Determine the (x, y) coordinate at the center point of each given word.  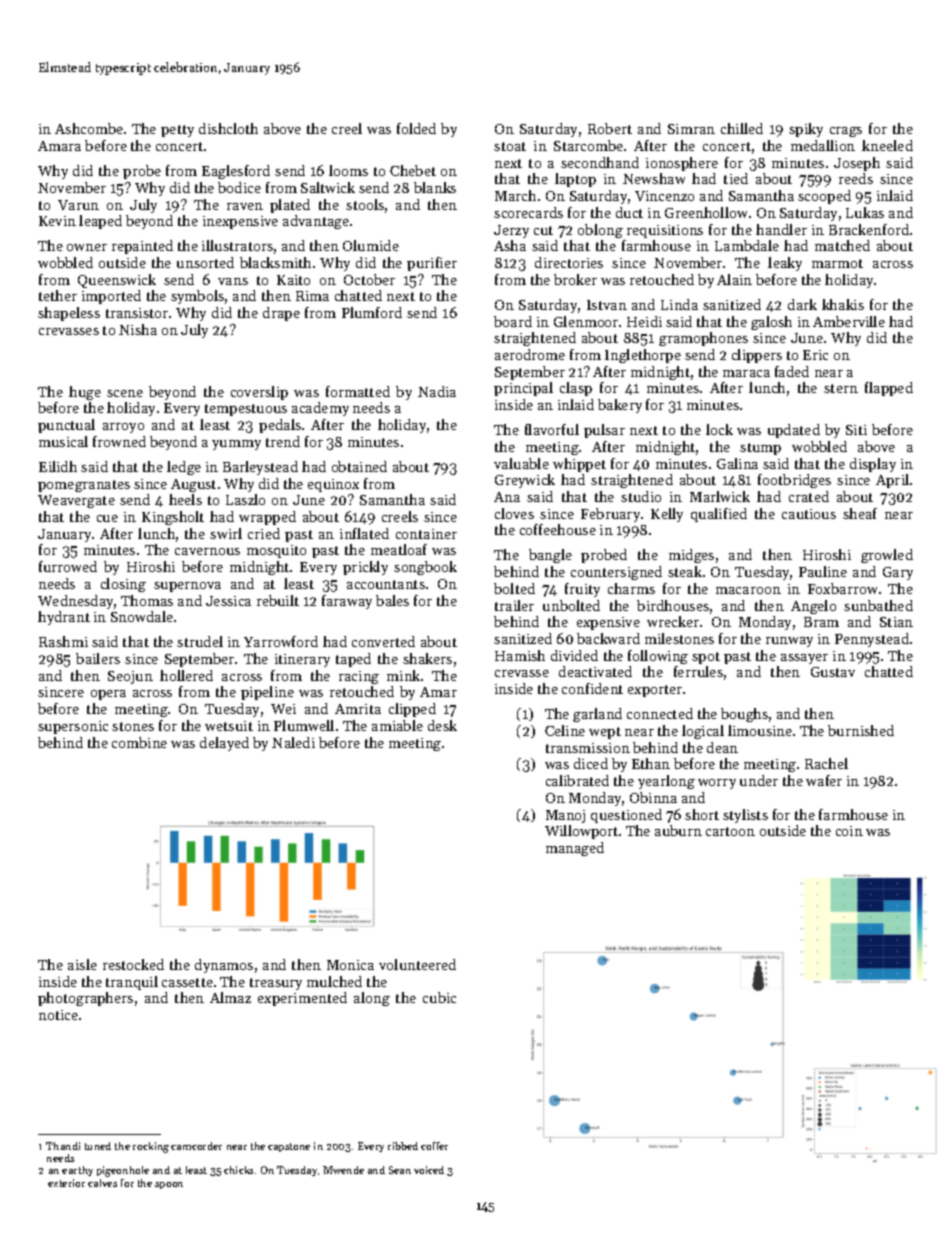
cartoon (730, 831)
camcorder (196, 1146)
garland (597, 715)
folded (416, 128)
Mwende (343, 1170)
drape (281, 314)
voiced (429, 1170)
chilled (742, 128)
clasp (576, 389)
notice (58, 1015)
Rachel (826, 763)
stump (760, 449)
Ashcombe (89, 128)
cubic (439, 997)
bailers (98, 658)
